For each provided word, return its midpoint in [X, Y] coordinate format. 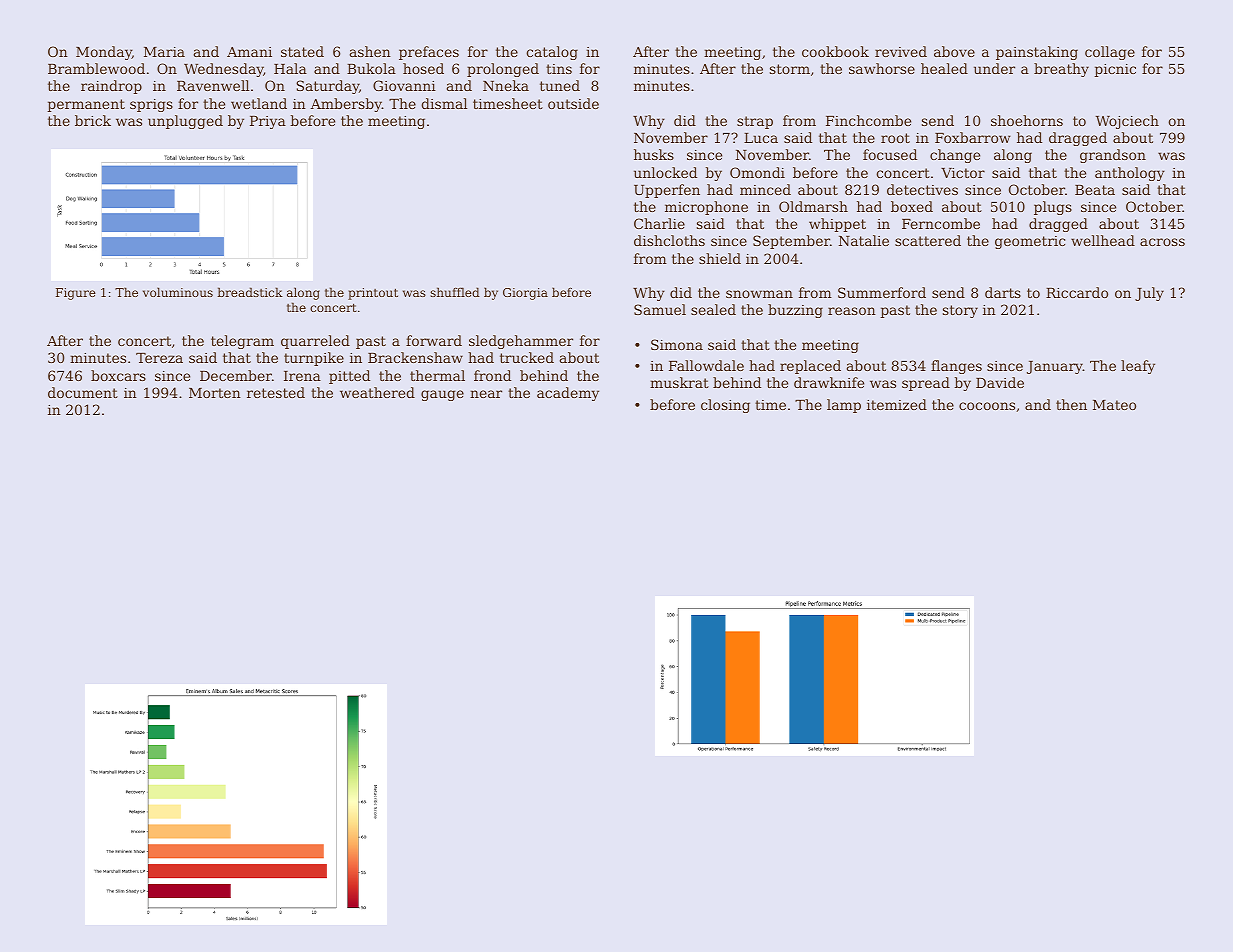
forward [434, 340]
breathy [1061, 70]
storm [790, 69]
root [895, 138]
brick [93, 120]
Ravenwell [213, 85]
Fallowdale [706, 365]
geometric [1030, 242]
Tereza [159, 358]
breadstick [250, 292]
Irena [302, 376]
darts [1003, 292]
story [960, 311]
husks [654, 154]
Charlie [659, 223]
